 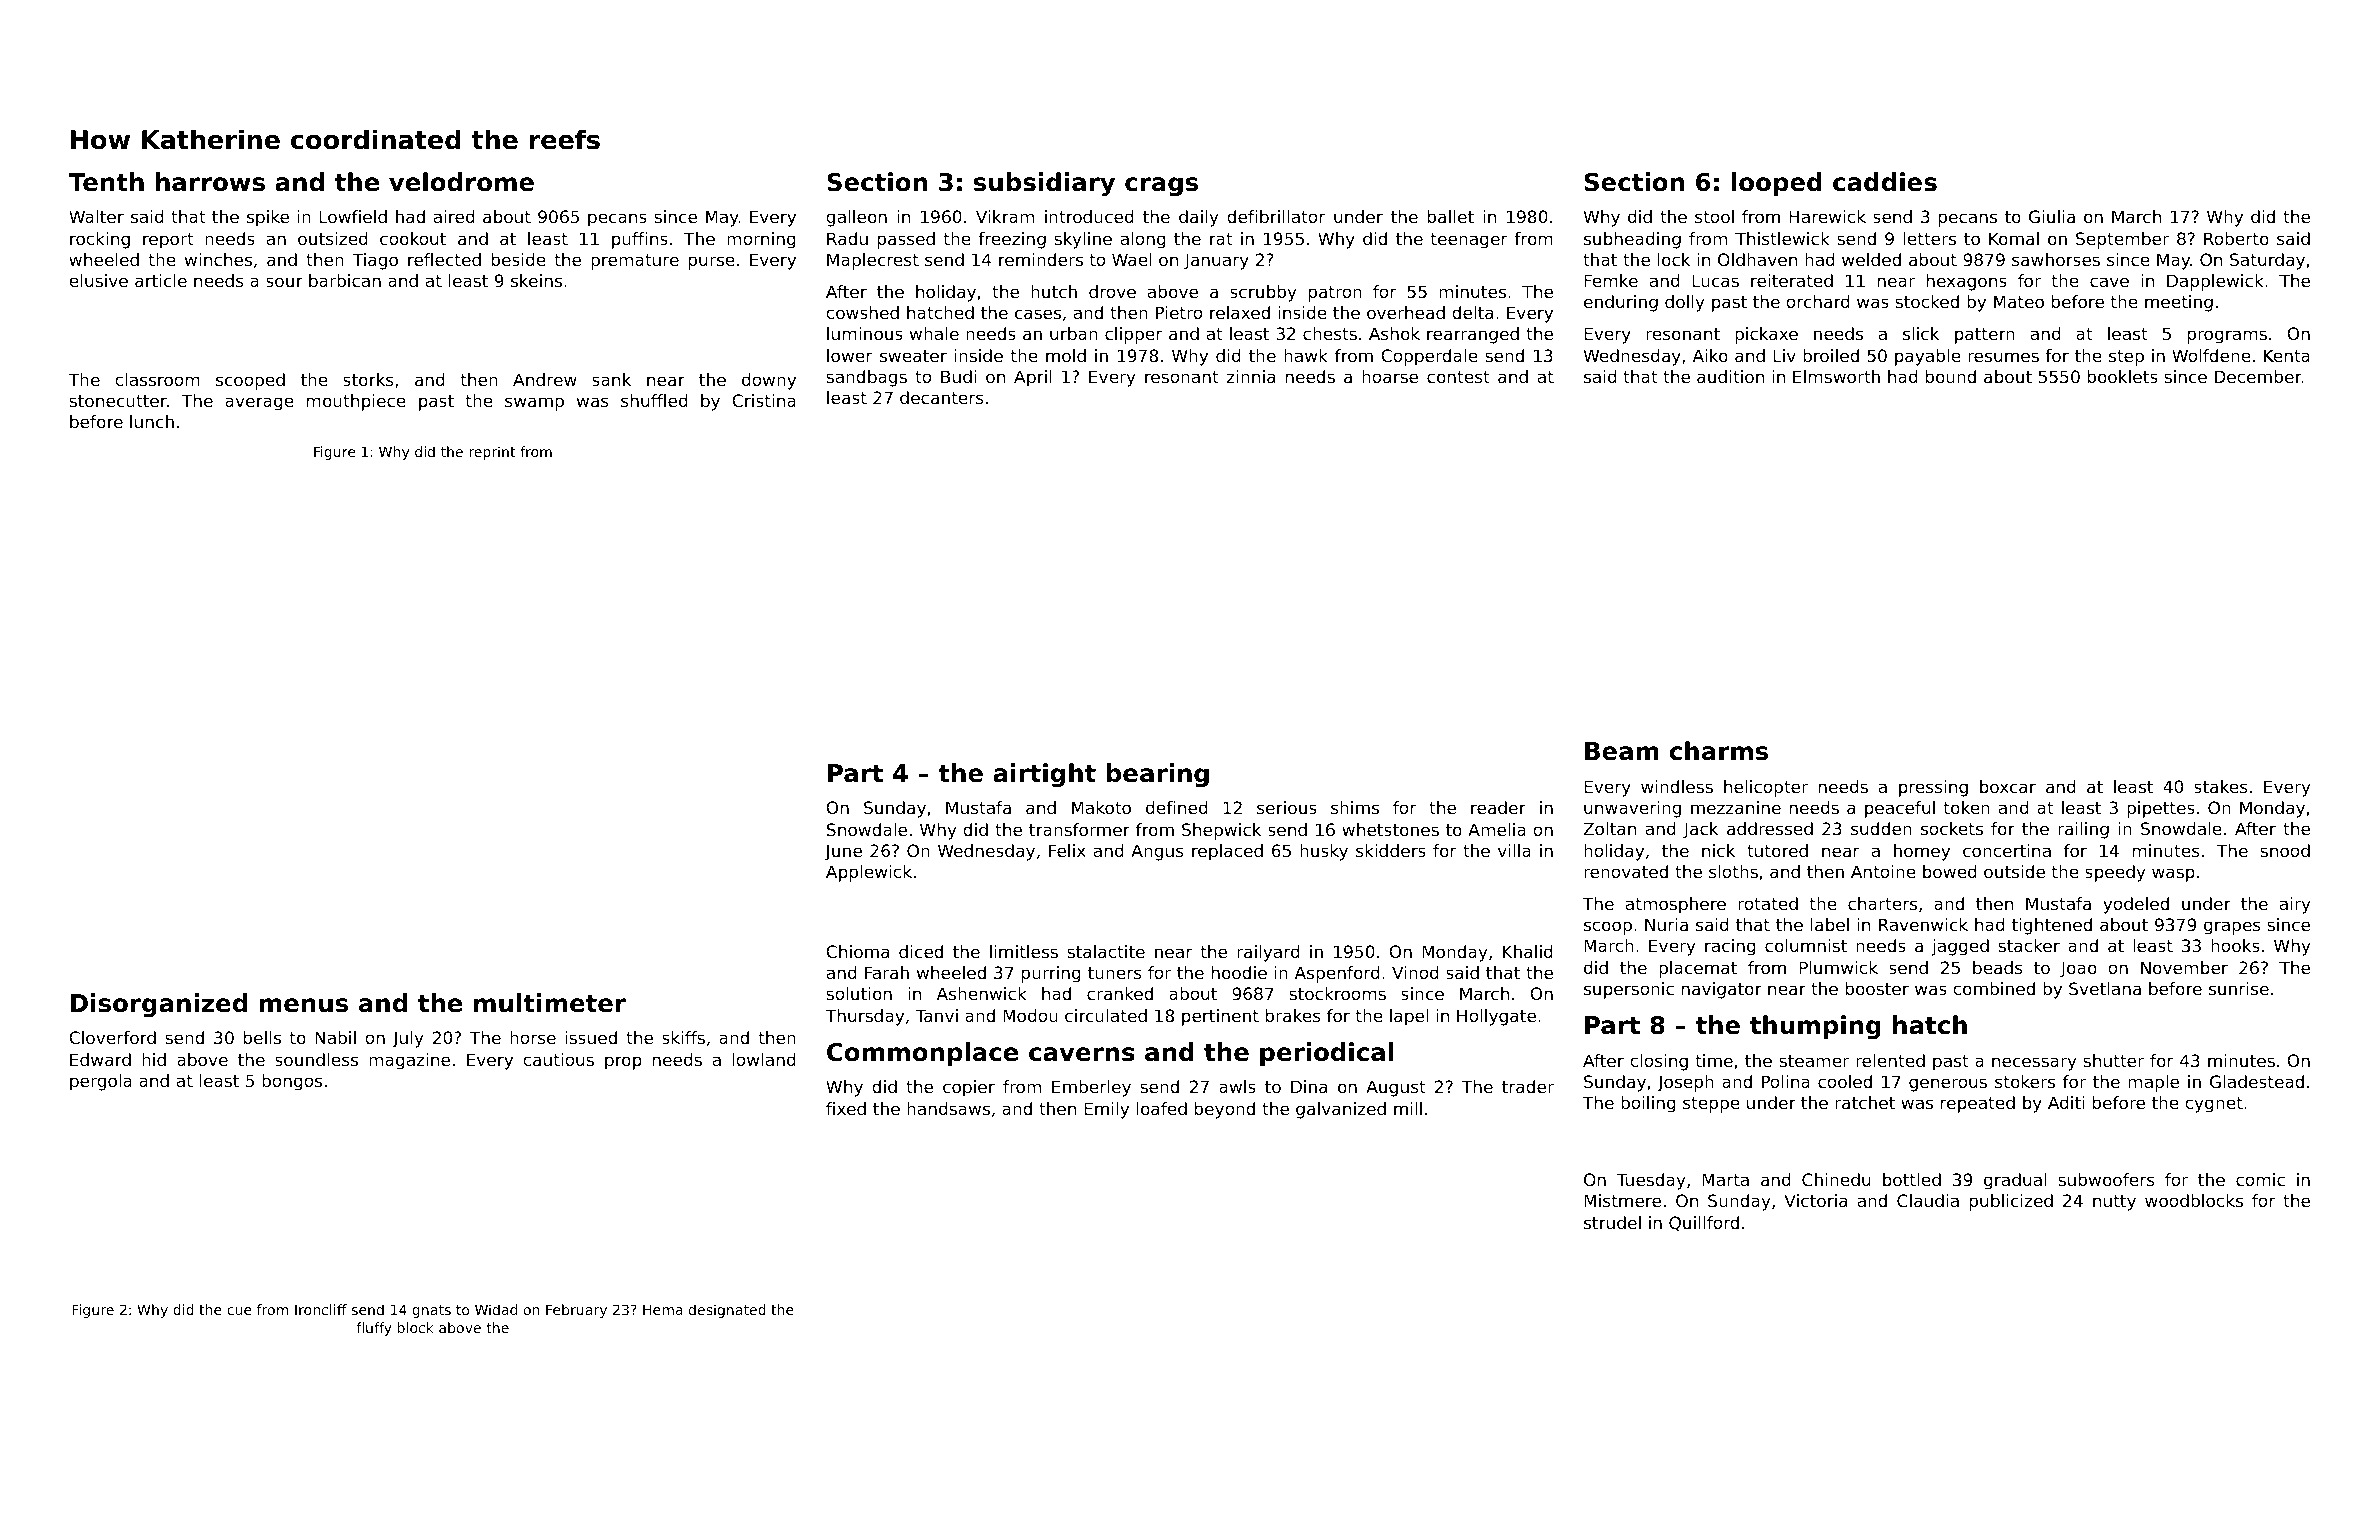 I want to click on looped, so click(x=1777, y=184).
